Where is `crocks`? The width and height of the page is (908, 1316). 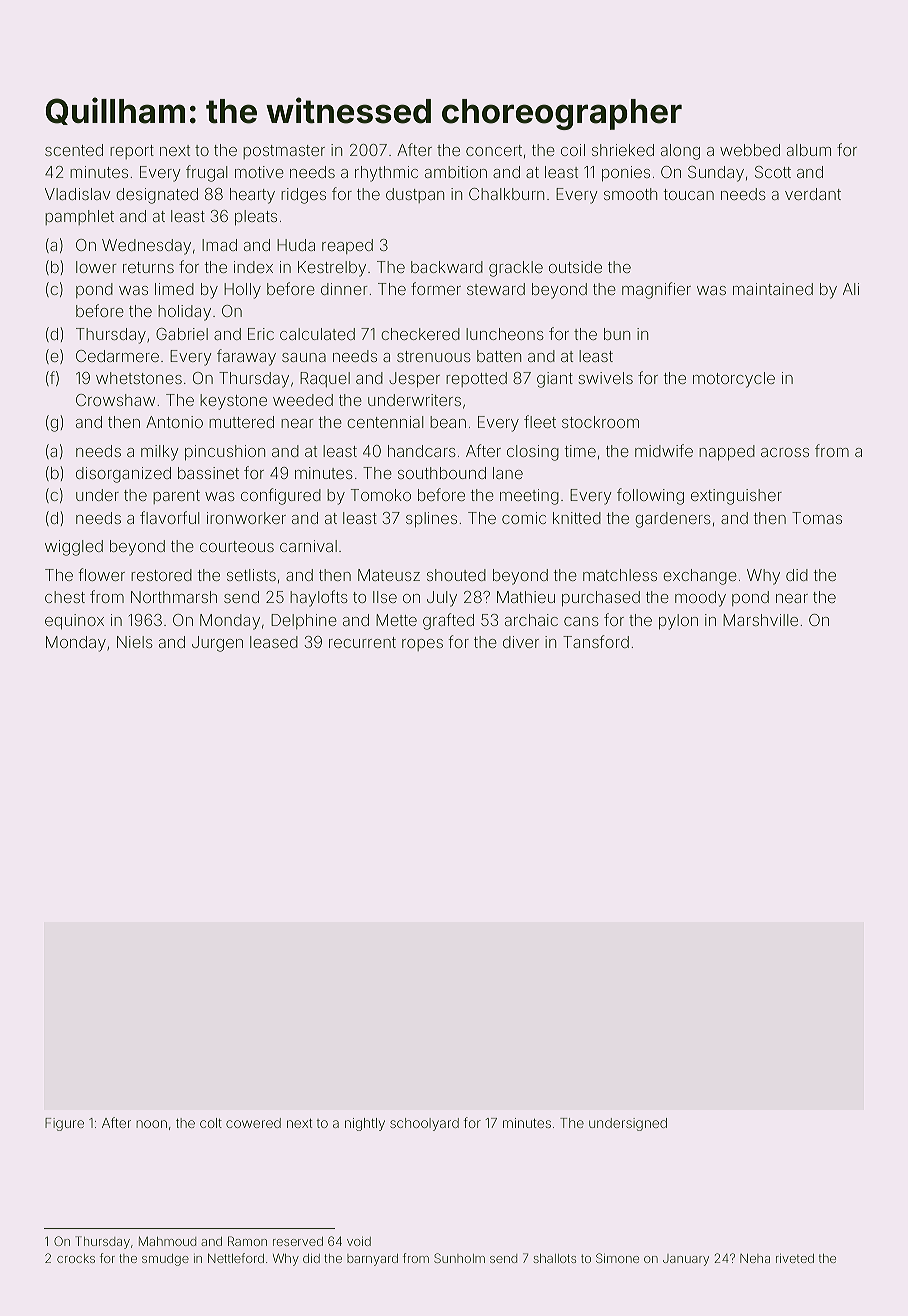 crocks is located at coordinates (76, 1258).
